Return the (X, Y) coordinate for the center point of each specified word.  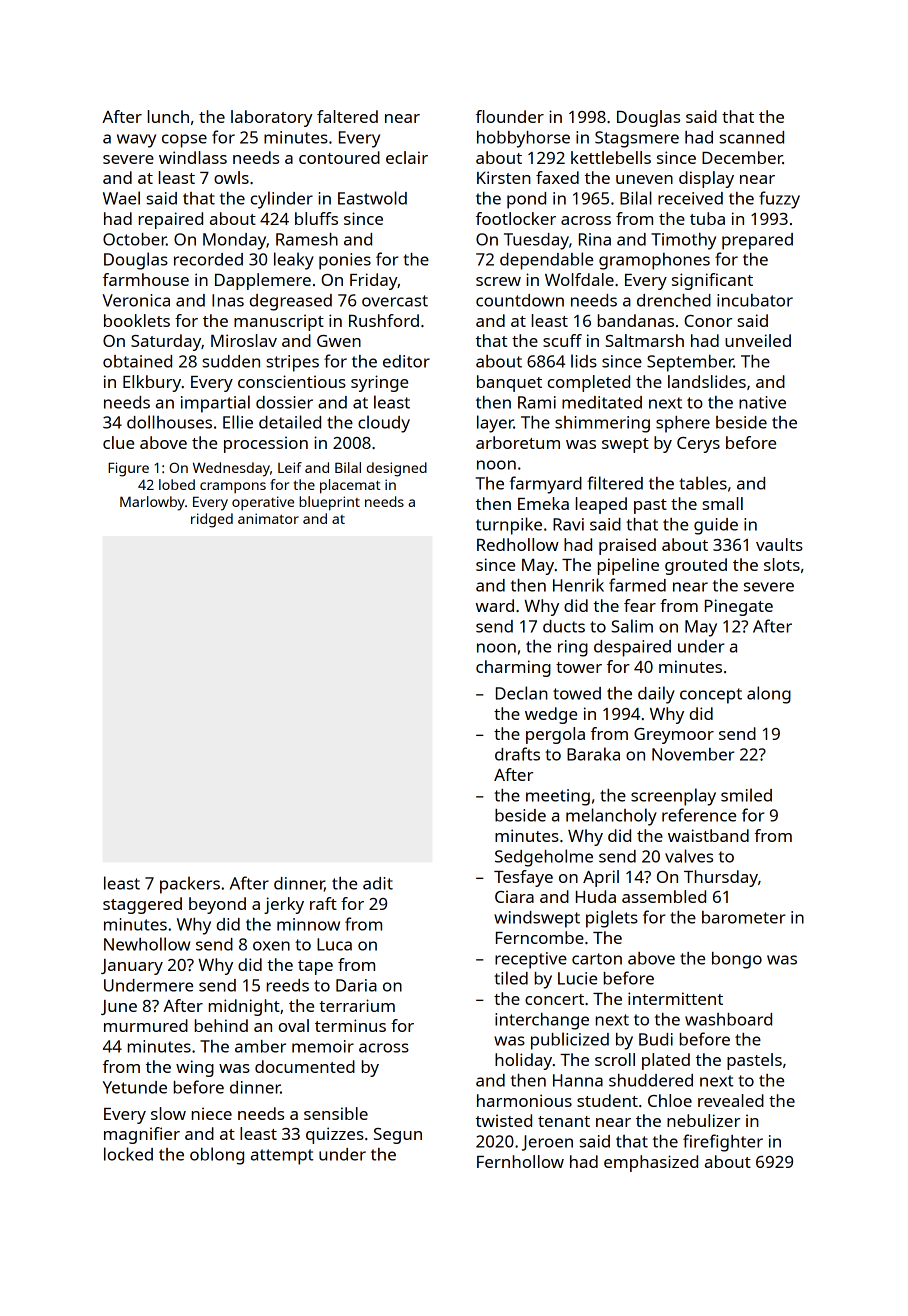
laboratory (272, 118)
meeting (558, 797)
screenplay (673, 797)
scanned (751, 137)
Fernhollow (520, 1161)
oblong (217, 1156)
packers (190, 885)
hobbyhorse (523, 139)
